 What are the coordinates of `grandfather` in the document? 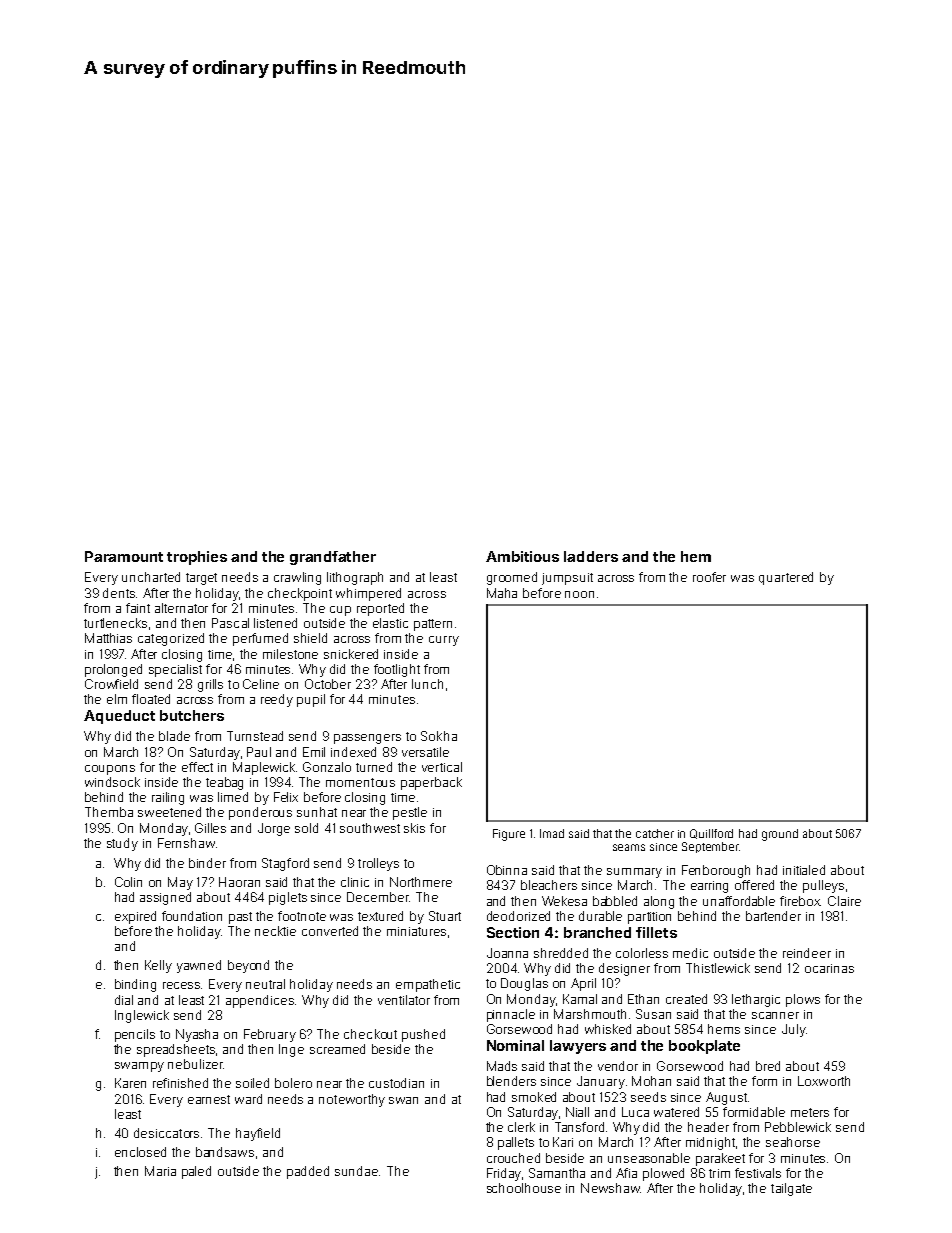 It's located at (333, 558).
